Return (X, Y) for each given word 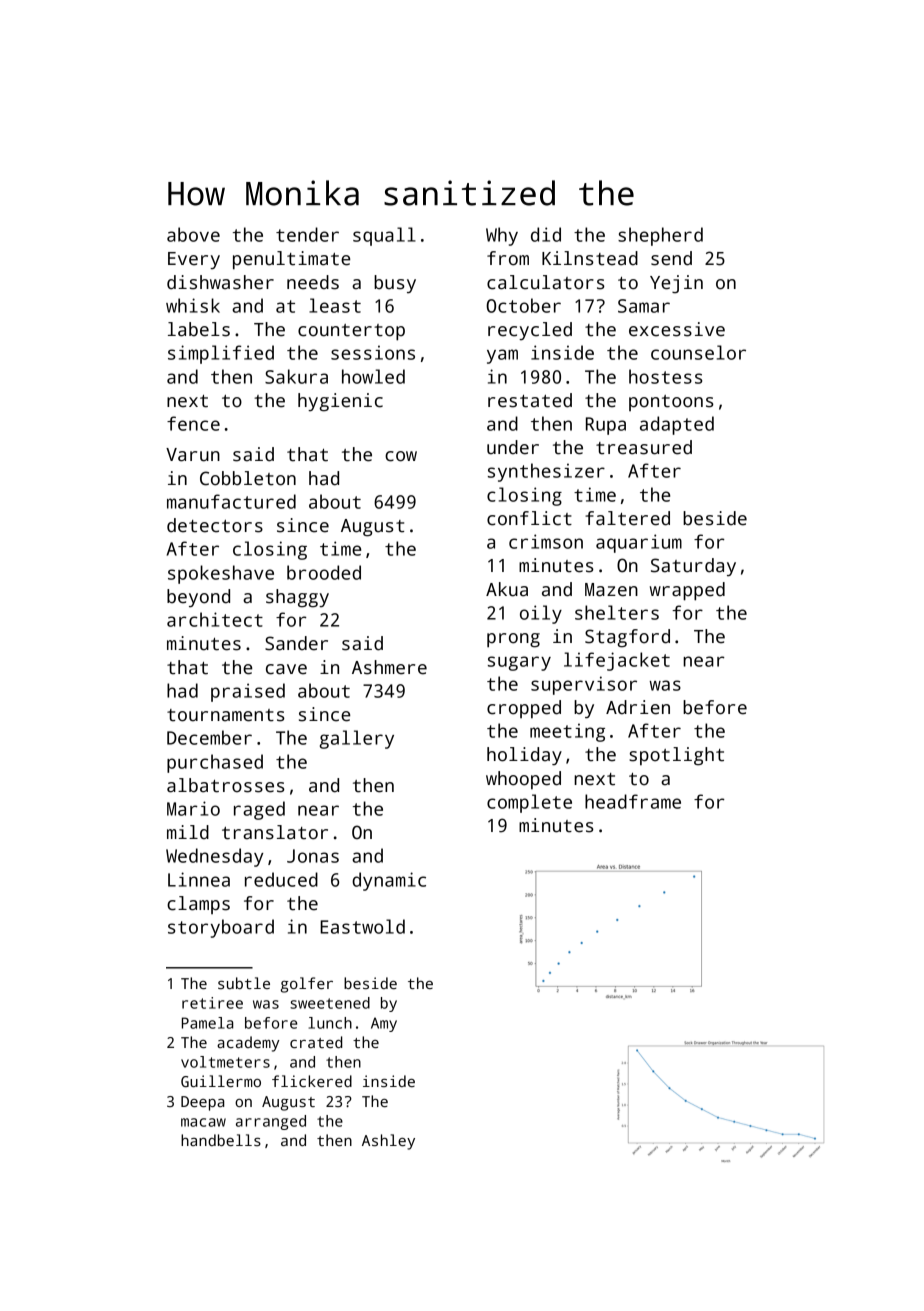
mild (188, 832)
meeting (567, 732)
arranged (271, 1122)
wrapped (687, 591)
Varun (193, 455)
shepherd (660, 236)
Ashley (388, 1142)
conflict (529, 518)
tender (307, 234)
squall (384, 236)
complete (529, 803)
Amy (384, 1024)
